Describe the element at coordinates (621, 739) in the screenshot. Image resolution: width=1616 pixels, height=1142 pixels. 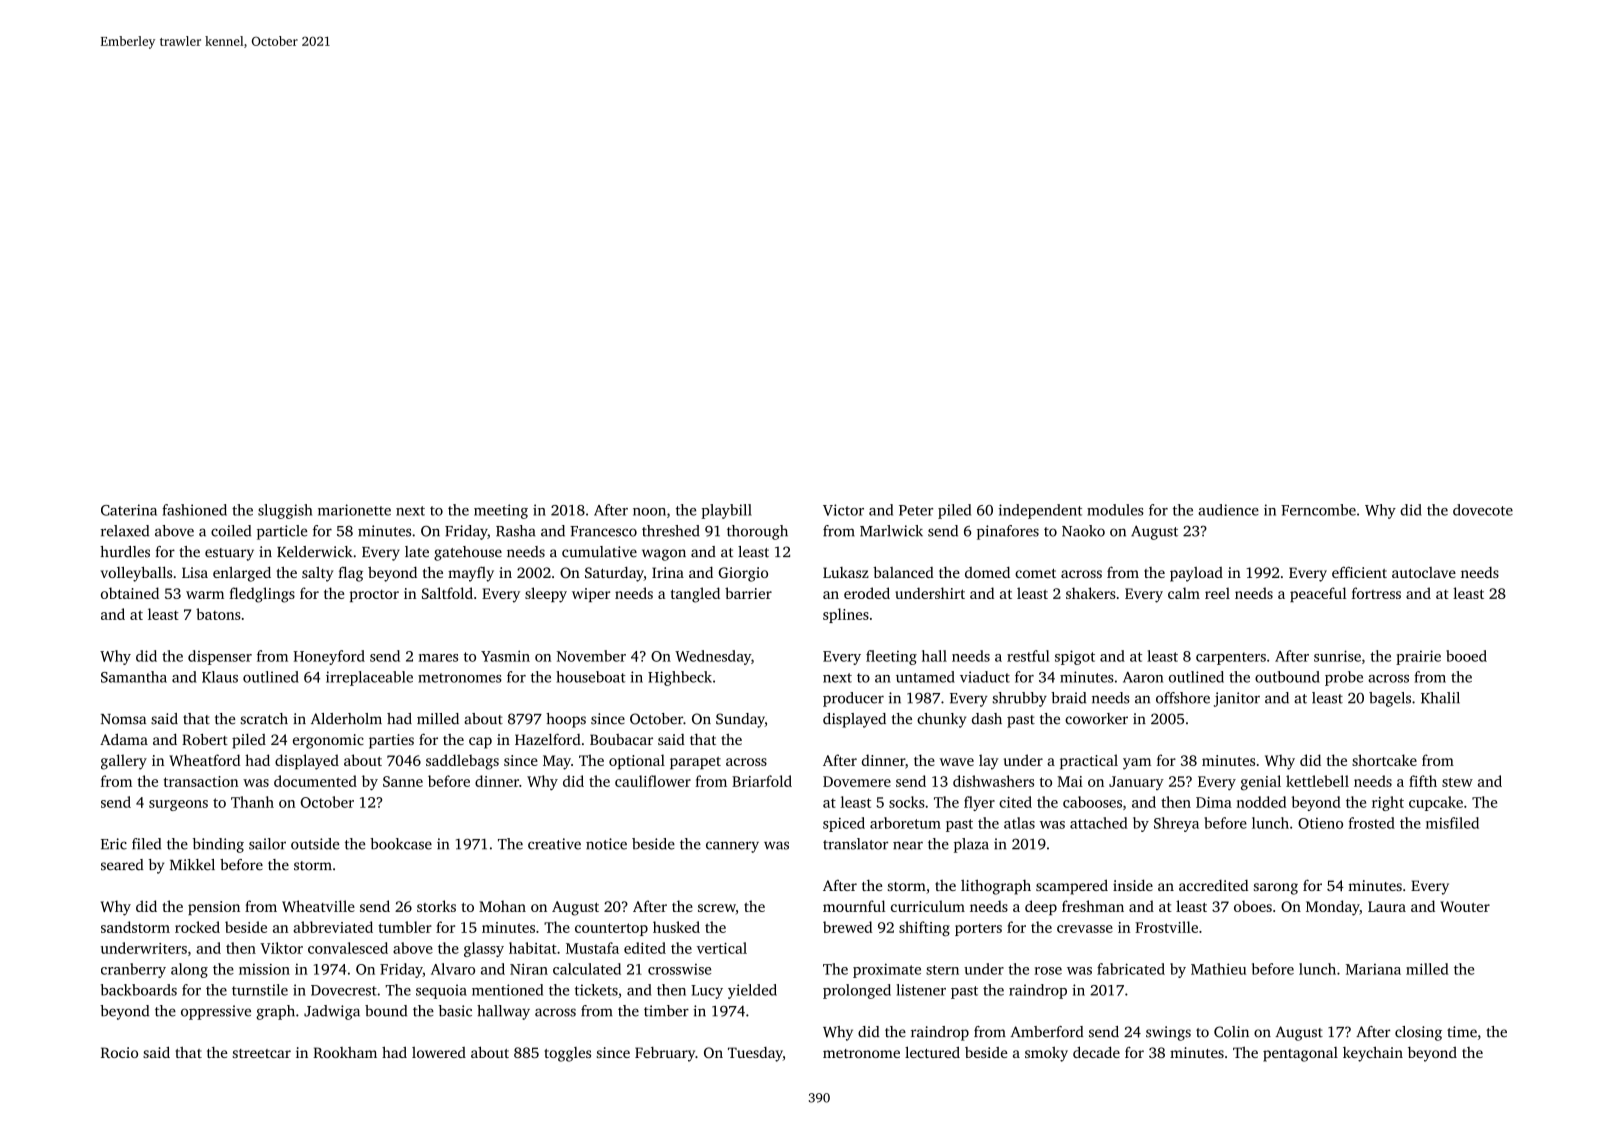
I see `Boubacar` at that location.
